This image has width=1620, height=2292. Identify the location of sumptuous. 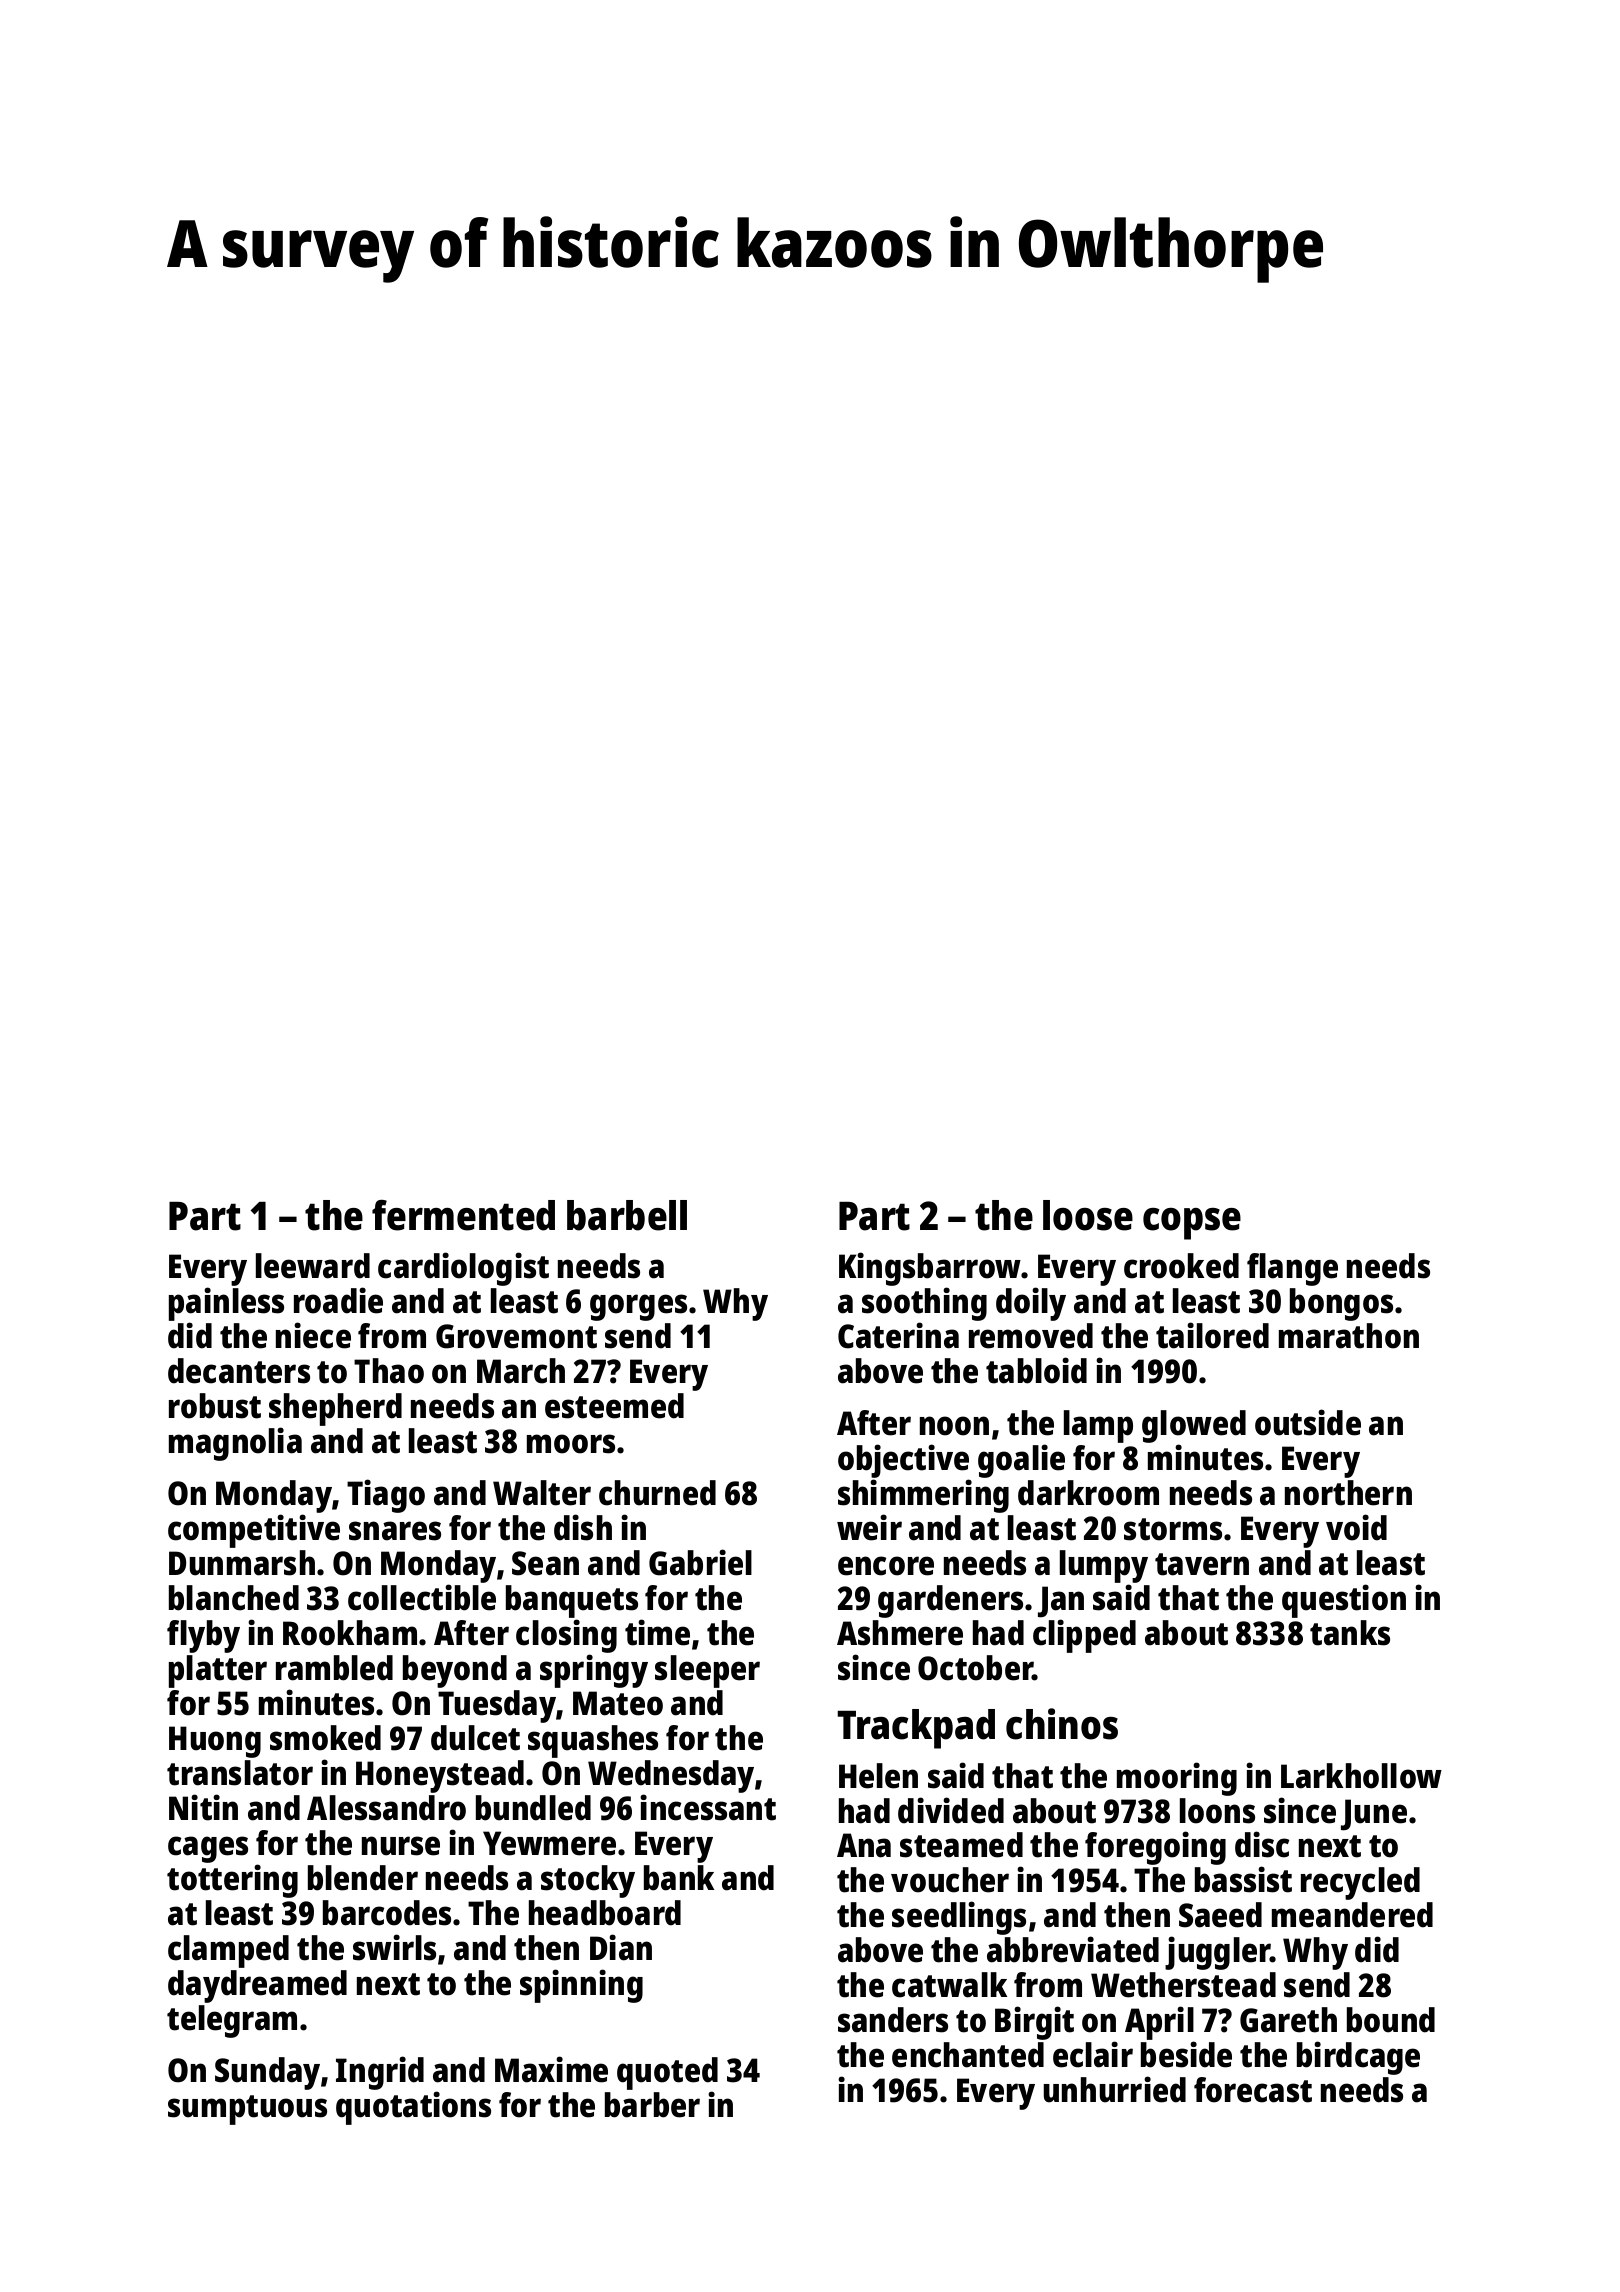
(247, 2110).
